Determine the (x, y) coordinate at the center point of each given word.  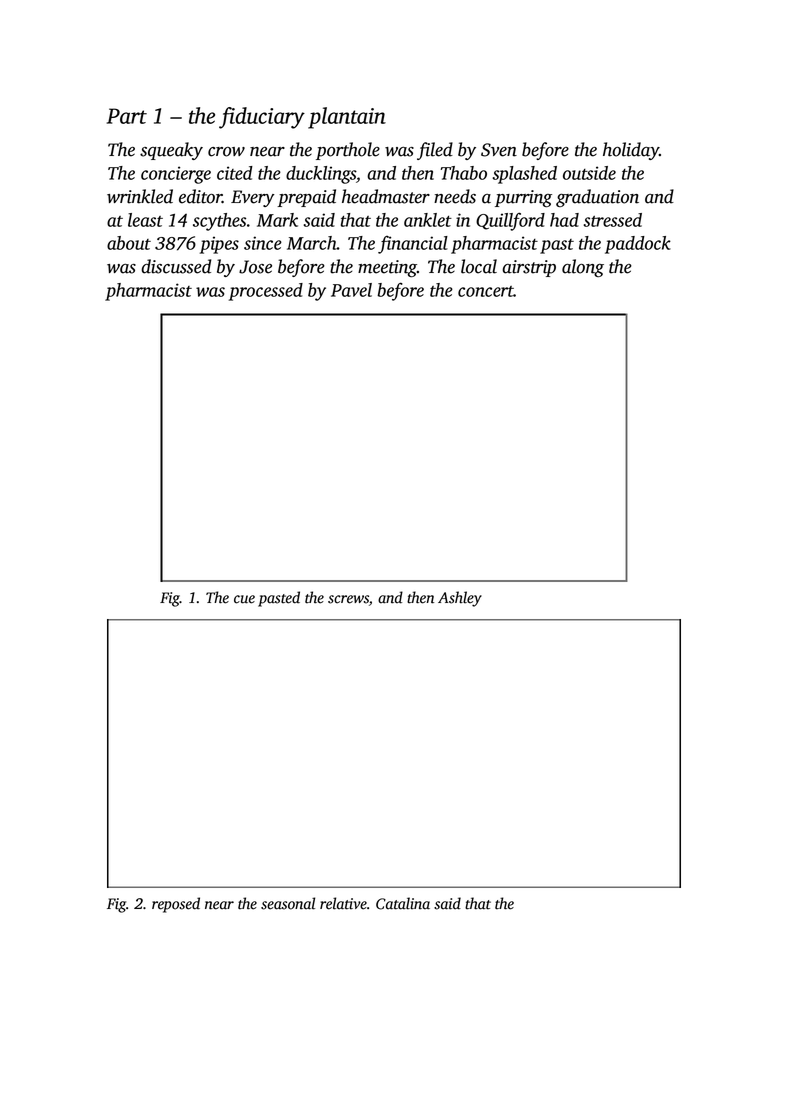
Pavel (351, 290)
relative (343, 903)
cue (244, 599)
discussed (176, 266)
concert (486, 291)
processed (266, 292)
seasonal (288, 903)
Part (127, 116)
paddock (638, 245)
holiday (631, 151)
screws (348, 599)
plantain (347, 118)
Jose (255, 267)
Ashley (460, 599)
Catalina (403, 903)
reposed (176, 905)
